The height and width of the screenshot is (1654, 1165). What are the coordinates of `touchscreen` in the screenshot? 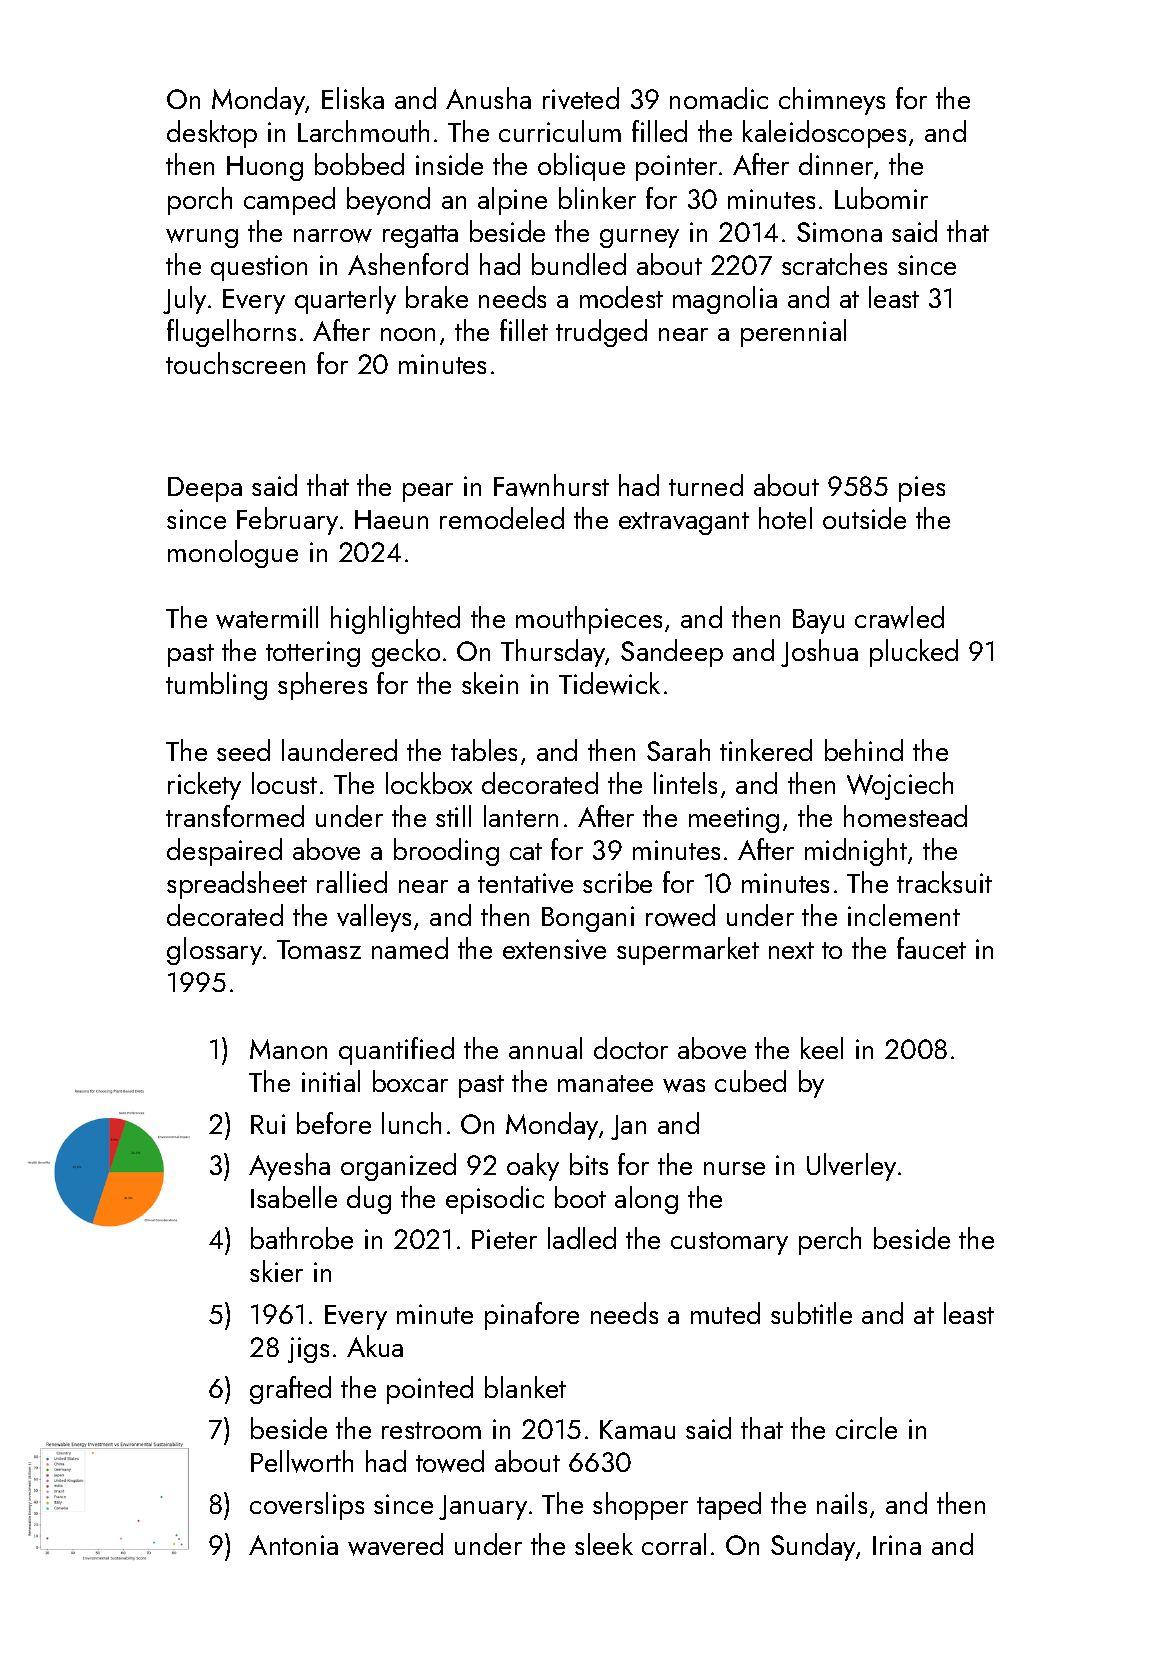 It's located at (235, 363).
